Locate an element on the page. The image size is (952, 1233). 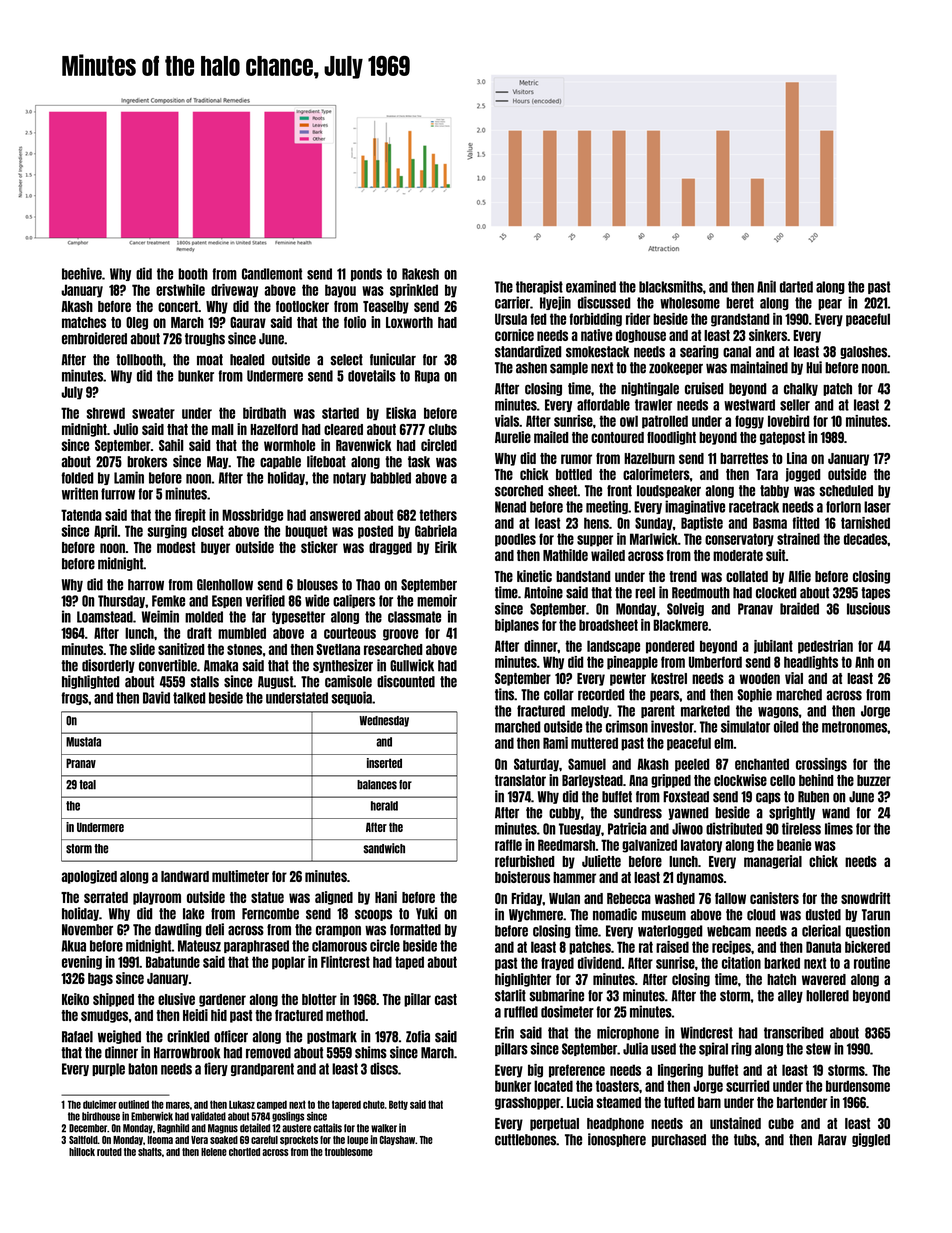
frayed is located at coordinates (557, 964).
